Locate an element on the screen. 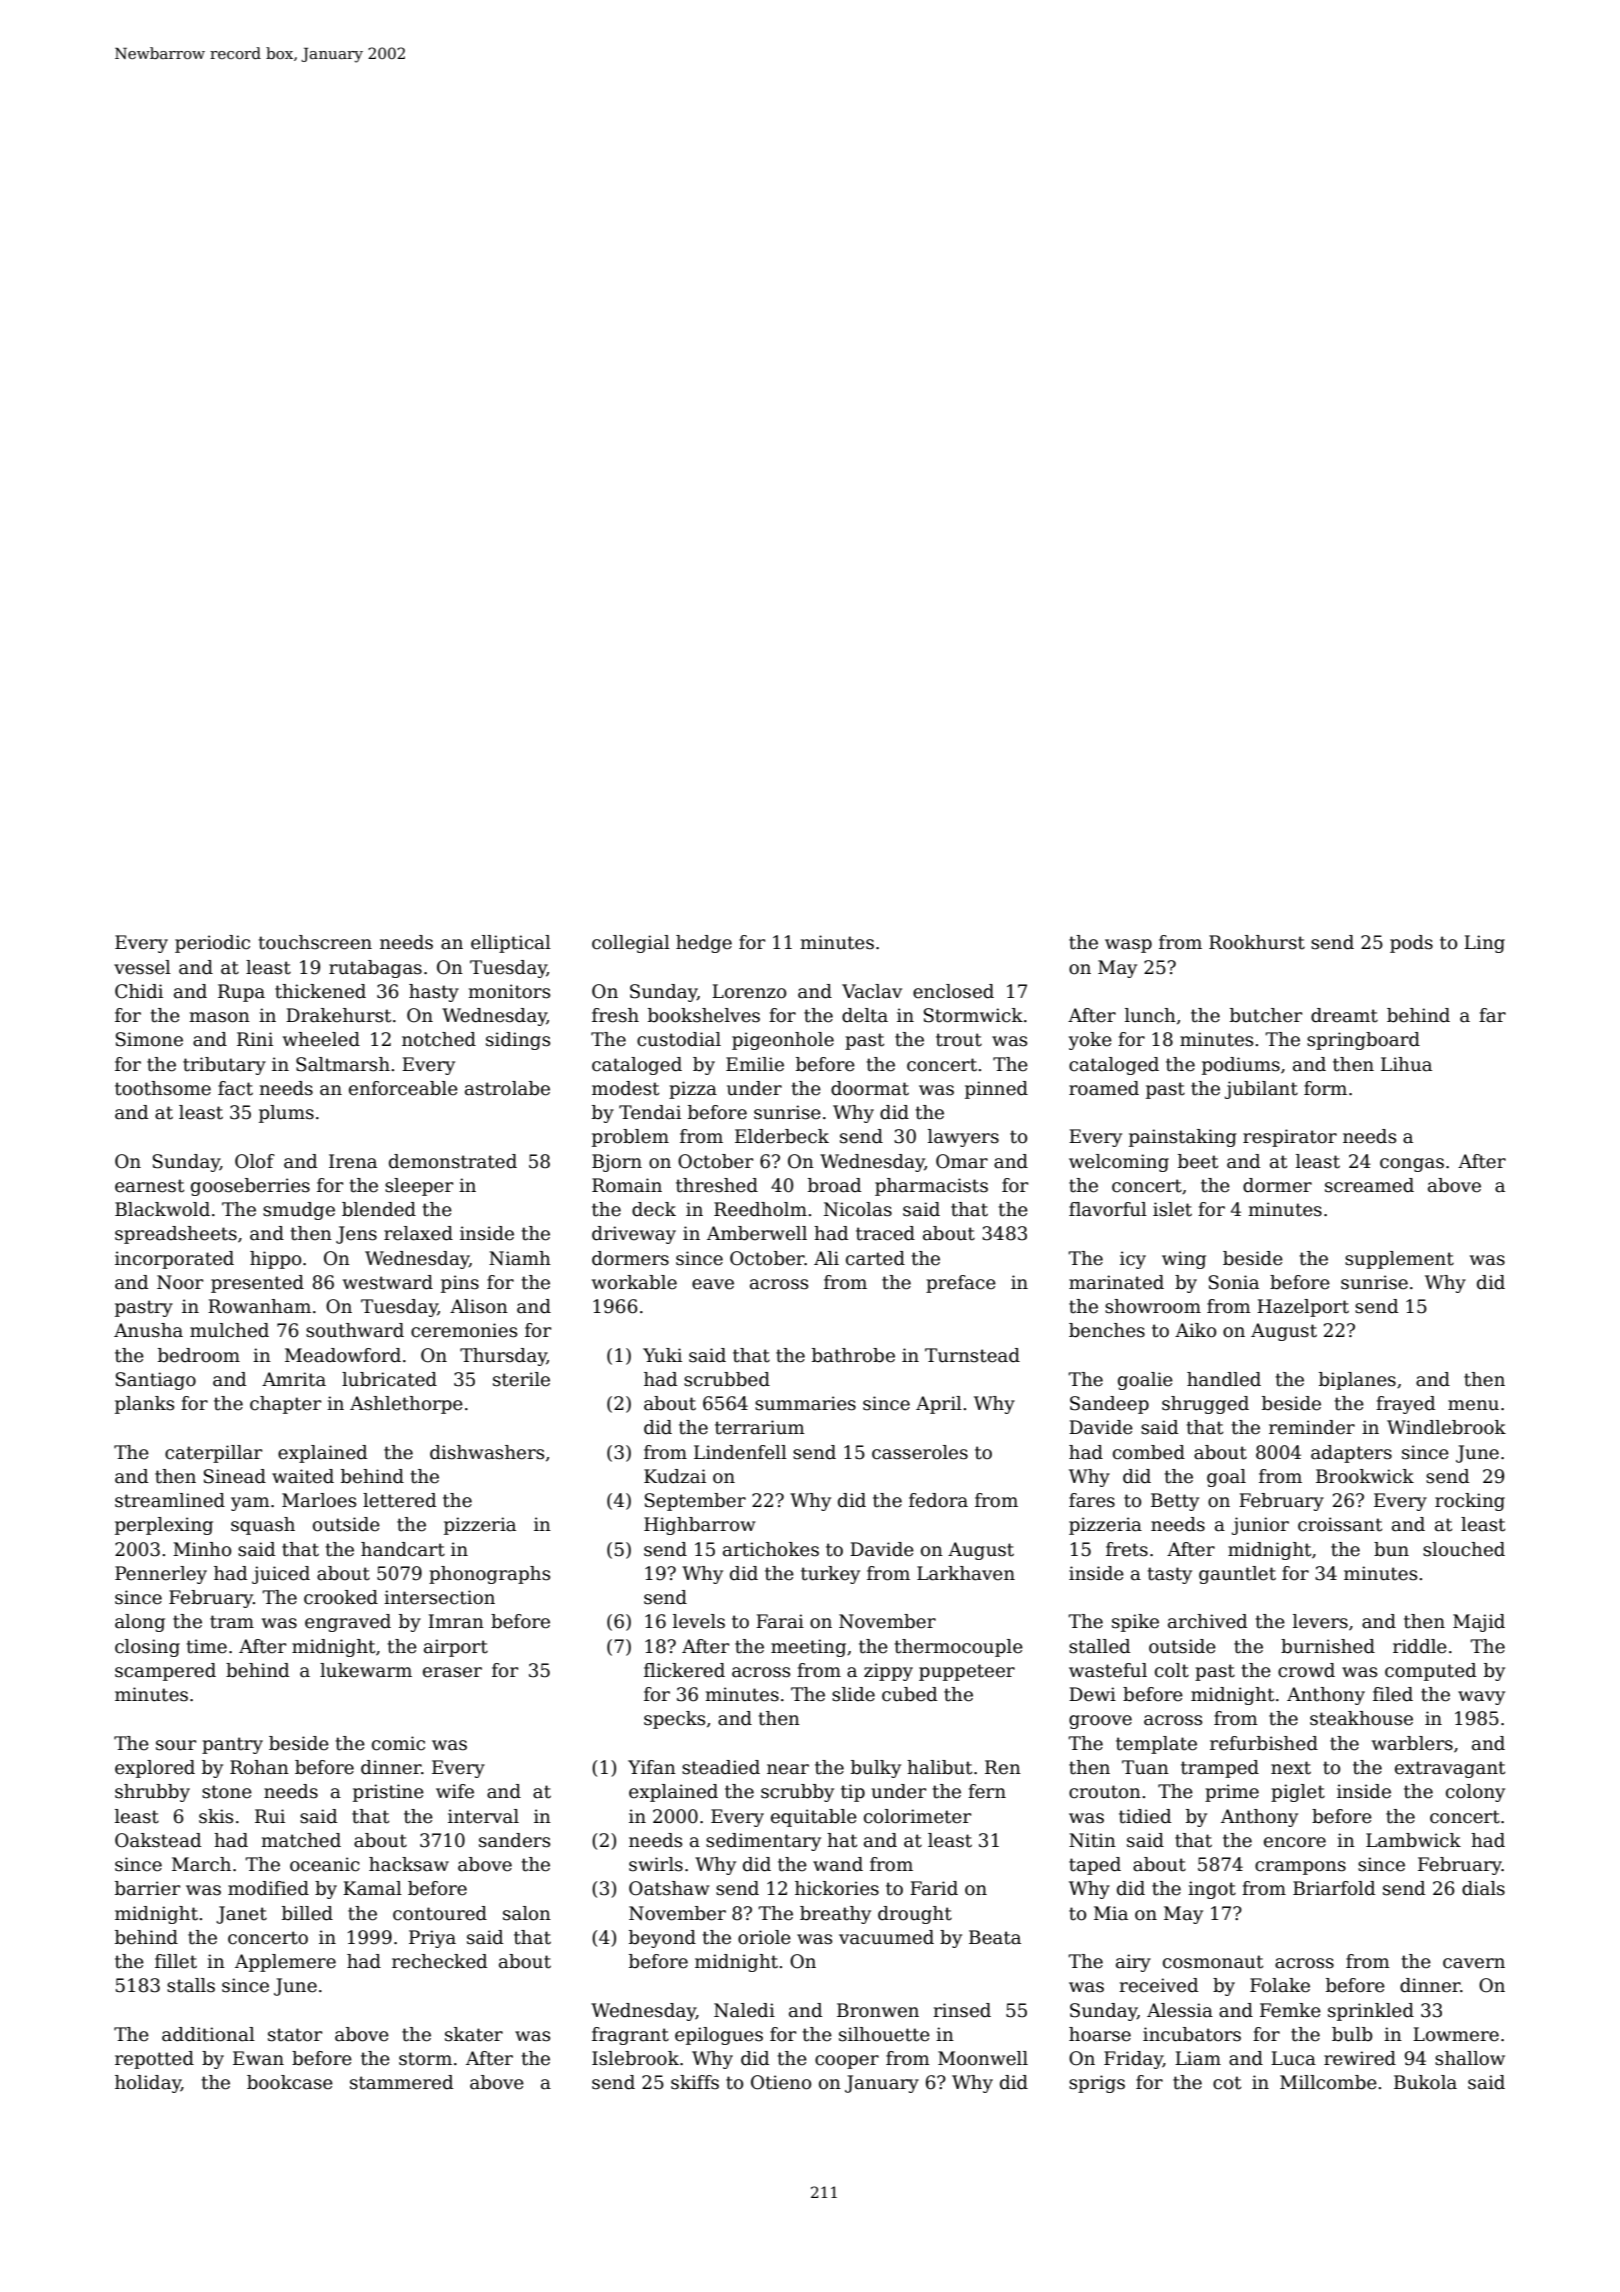  thermocouple is located at coordinates (959, 1648).
